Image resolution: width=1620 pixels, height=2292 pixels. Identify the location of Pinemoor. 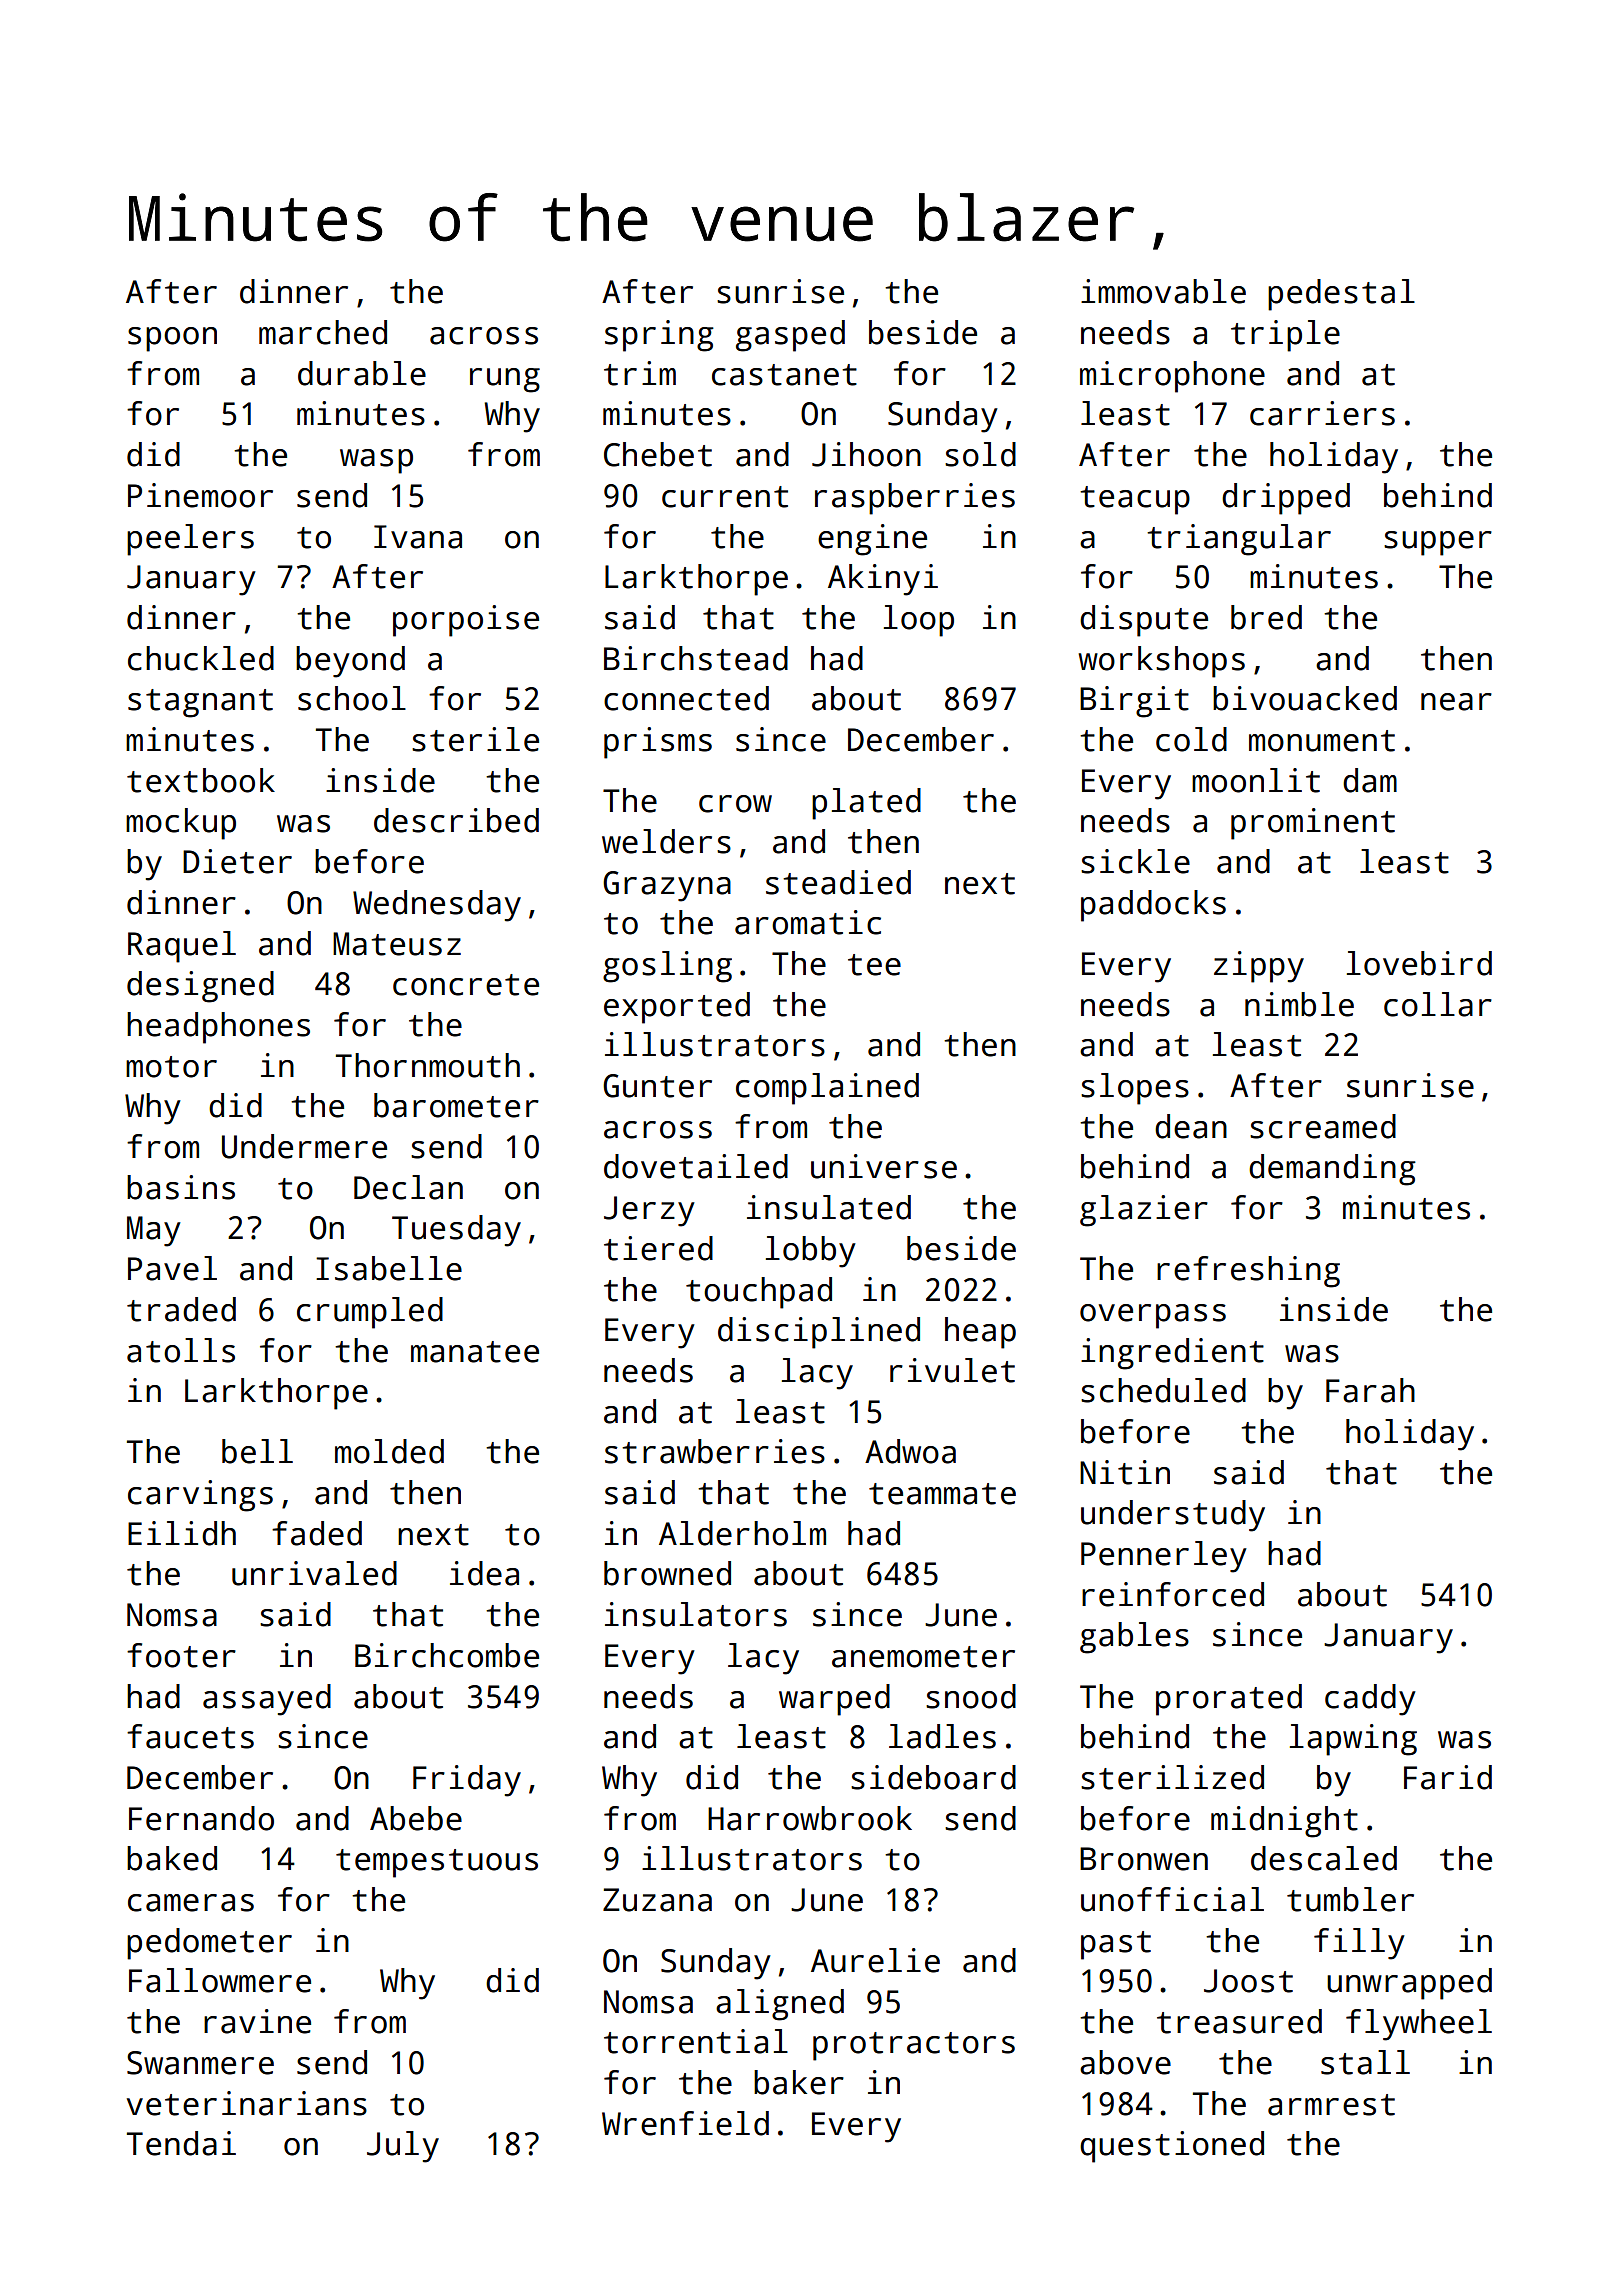
(200, 495).
